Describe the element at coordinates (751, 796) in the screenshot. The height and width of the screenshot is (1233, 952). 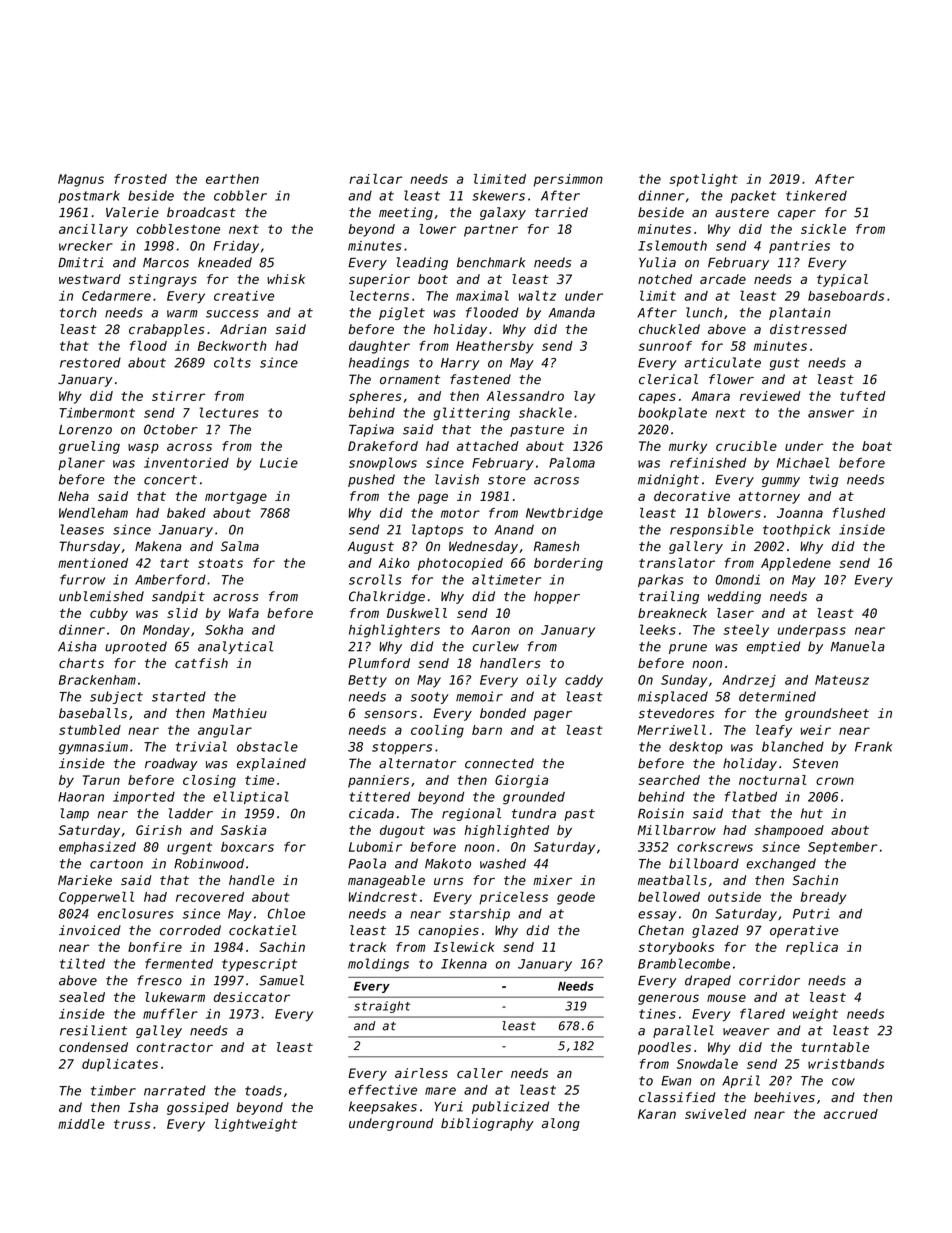
I see `flatbed` at that location.
